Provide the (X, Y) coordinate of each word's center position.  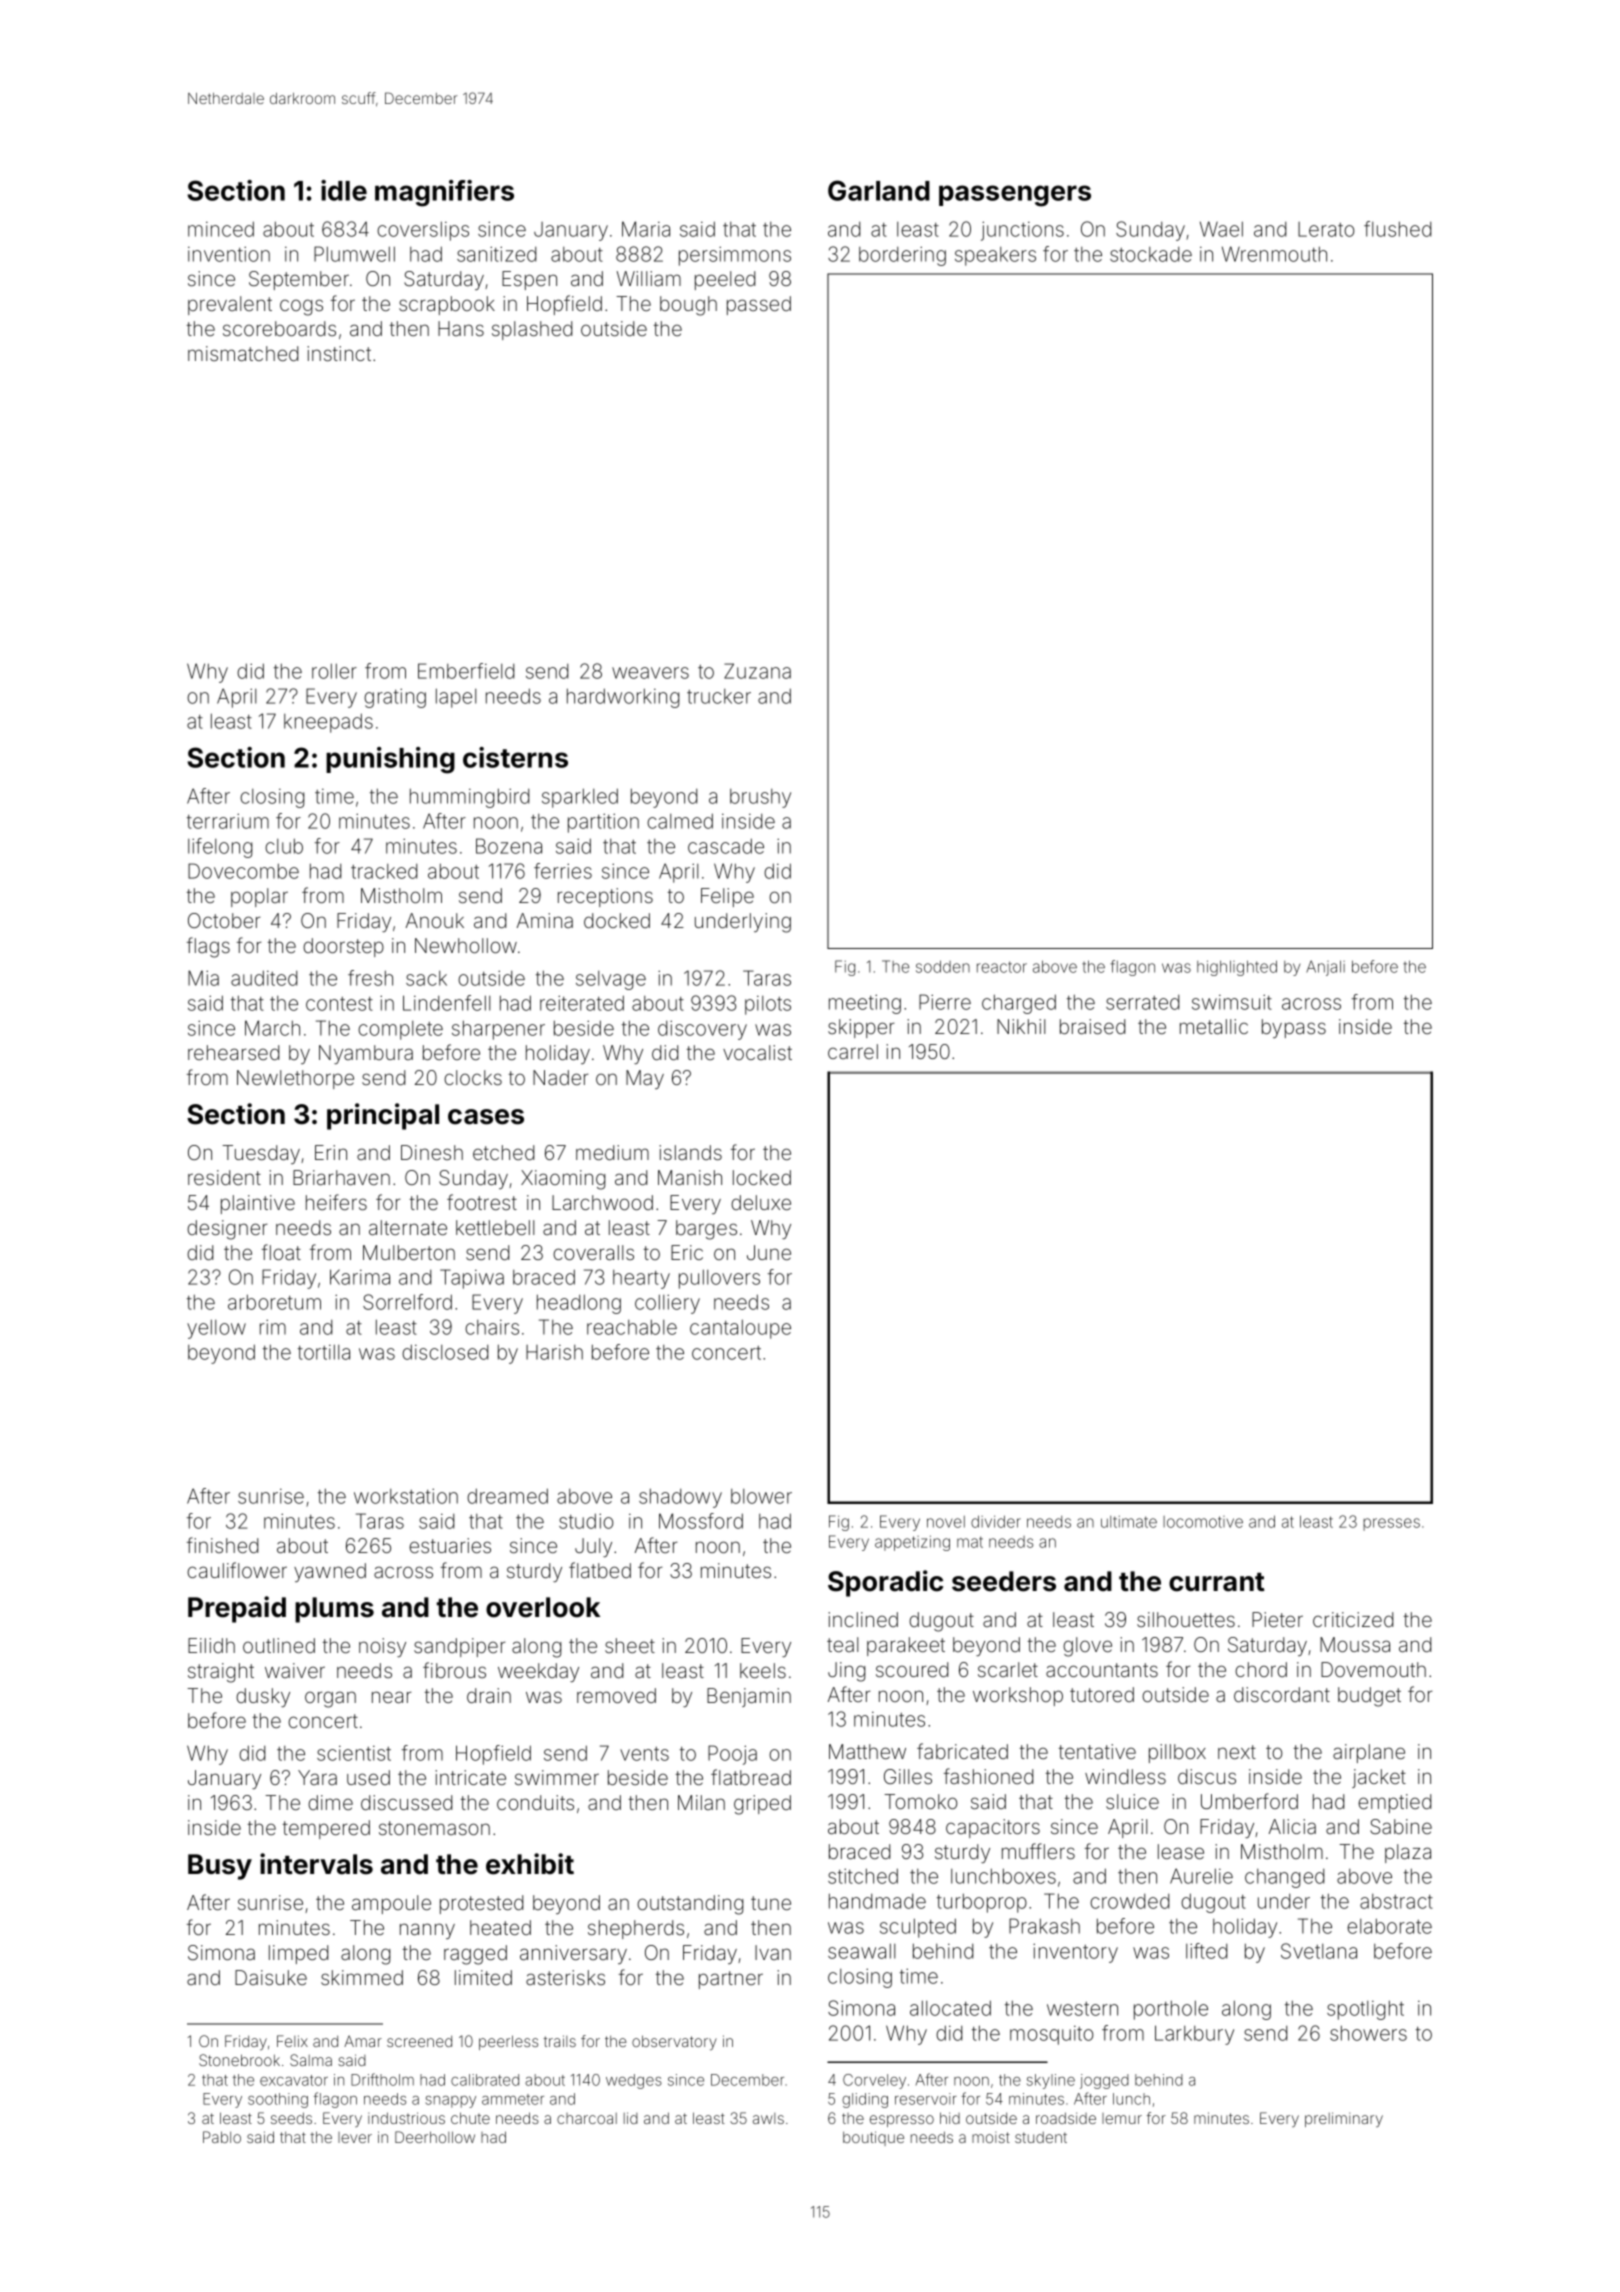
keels (763, 1670)
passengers (1015, 196)
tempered (326, 1829)
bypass (1294, 1028)
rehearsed (233, 1052)
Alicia (1292, 1826)
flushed (1397, 229)
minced (221, 229)
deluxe (761, 1202)
